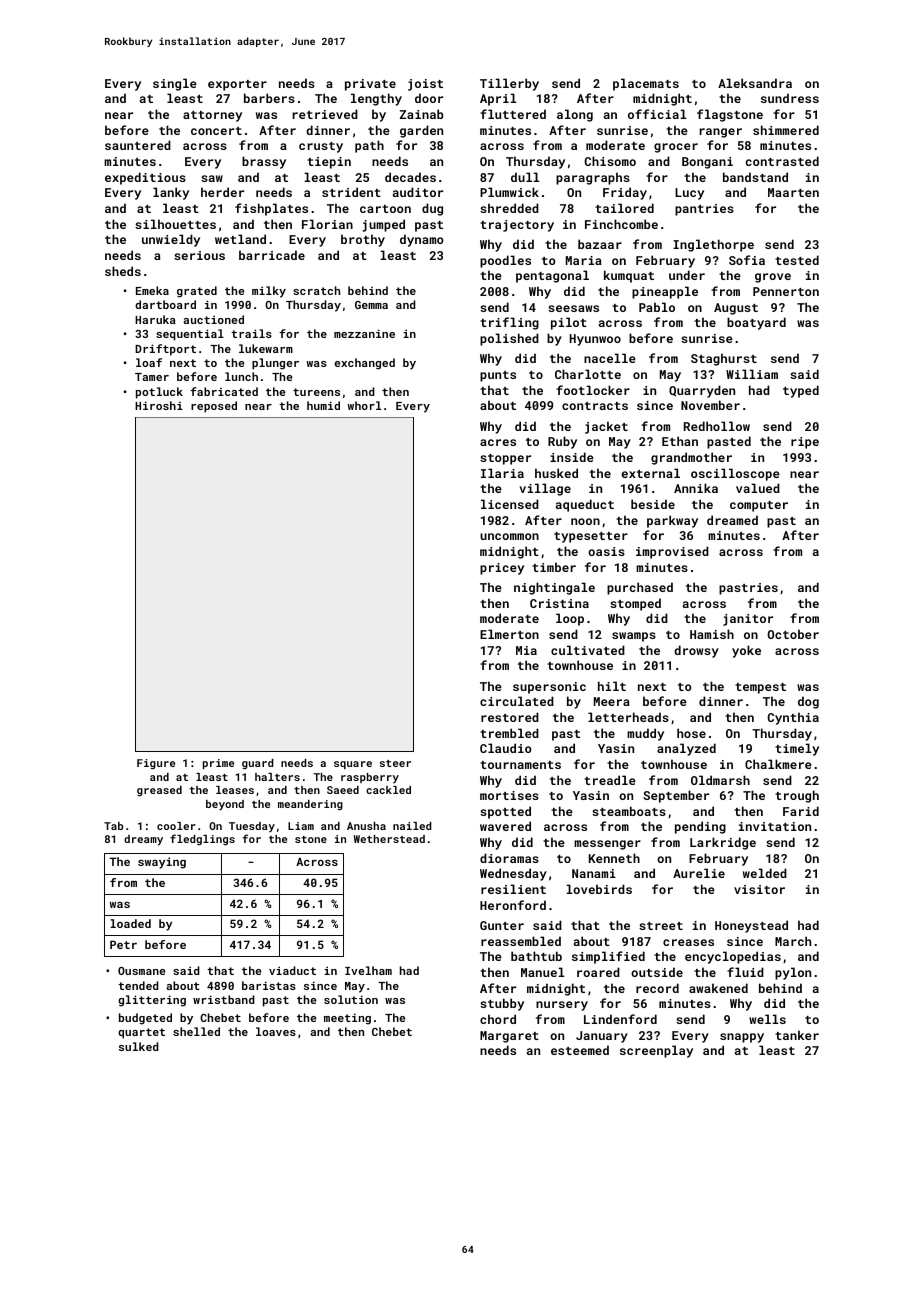  Describe the element at coordinates (156, 764) in the page. I see `Figure` at that location.
